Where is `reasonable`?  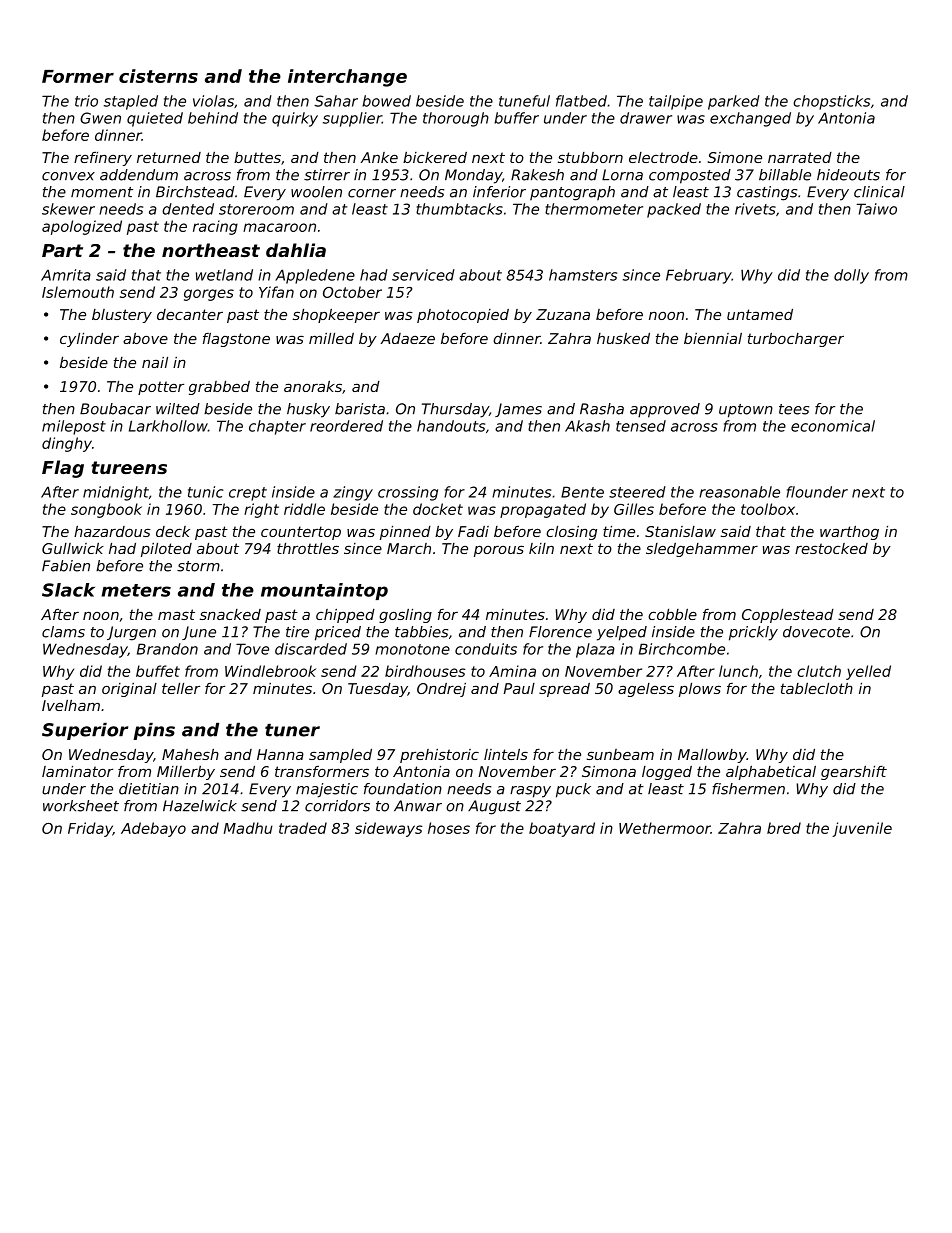 reasonable is located at coordinates (739, 492).
